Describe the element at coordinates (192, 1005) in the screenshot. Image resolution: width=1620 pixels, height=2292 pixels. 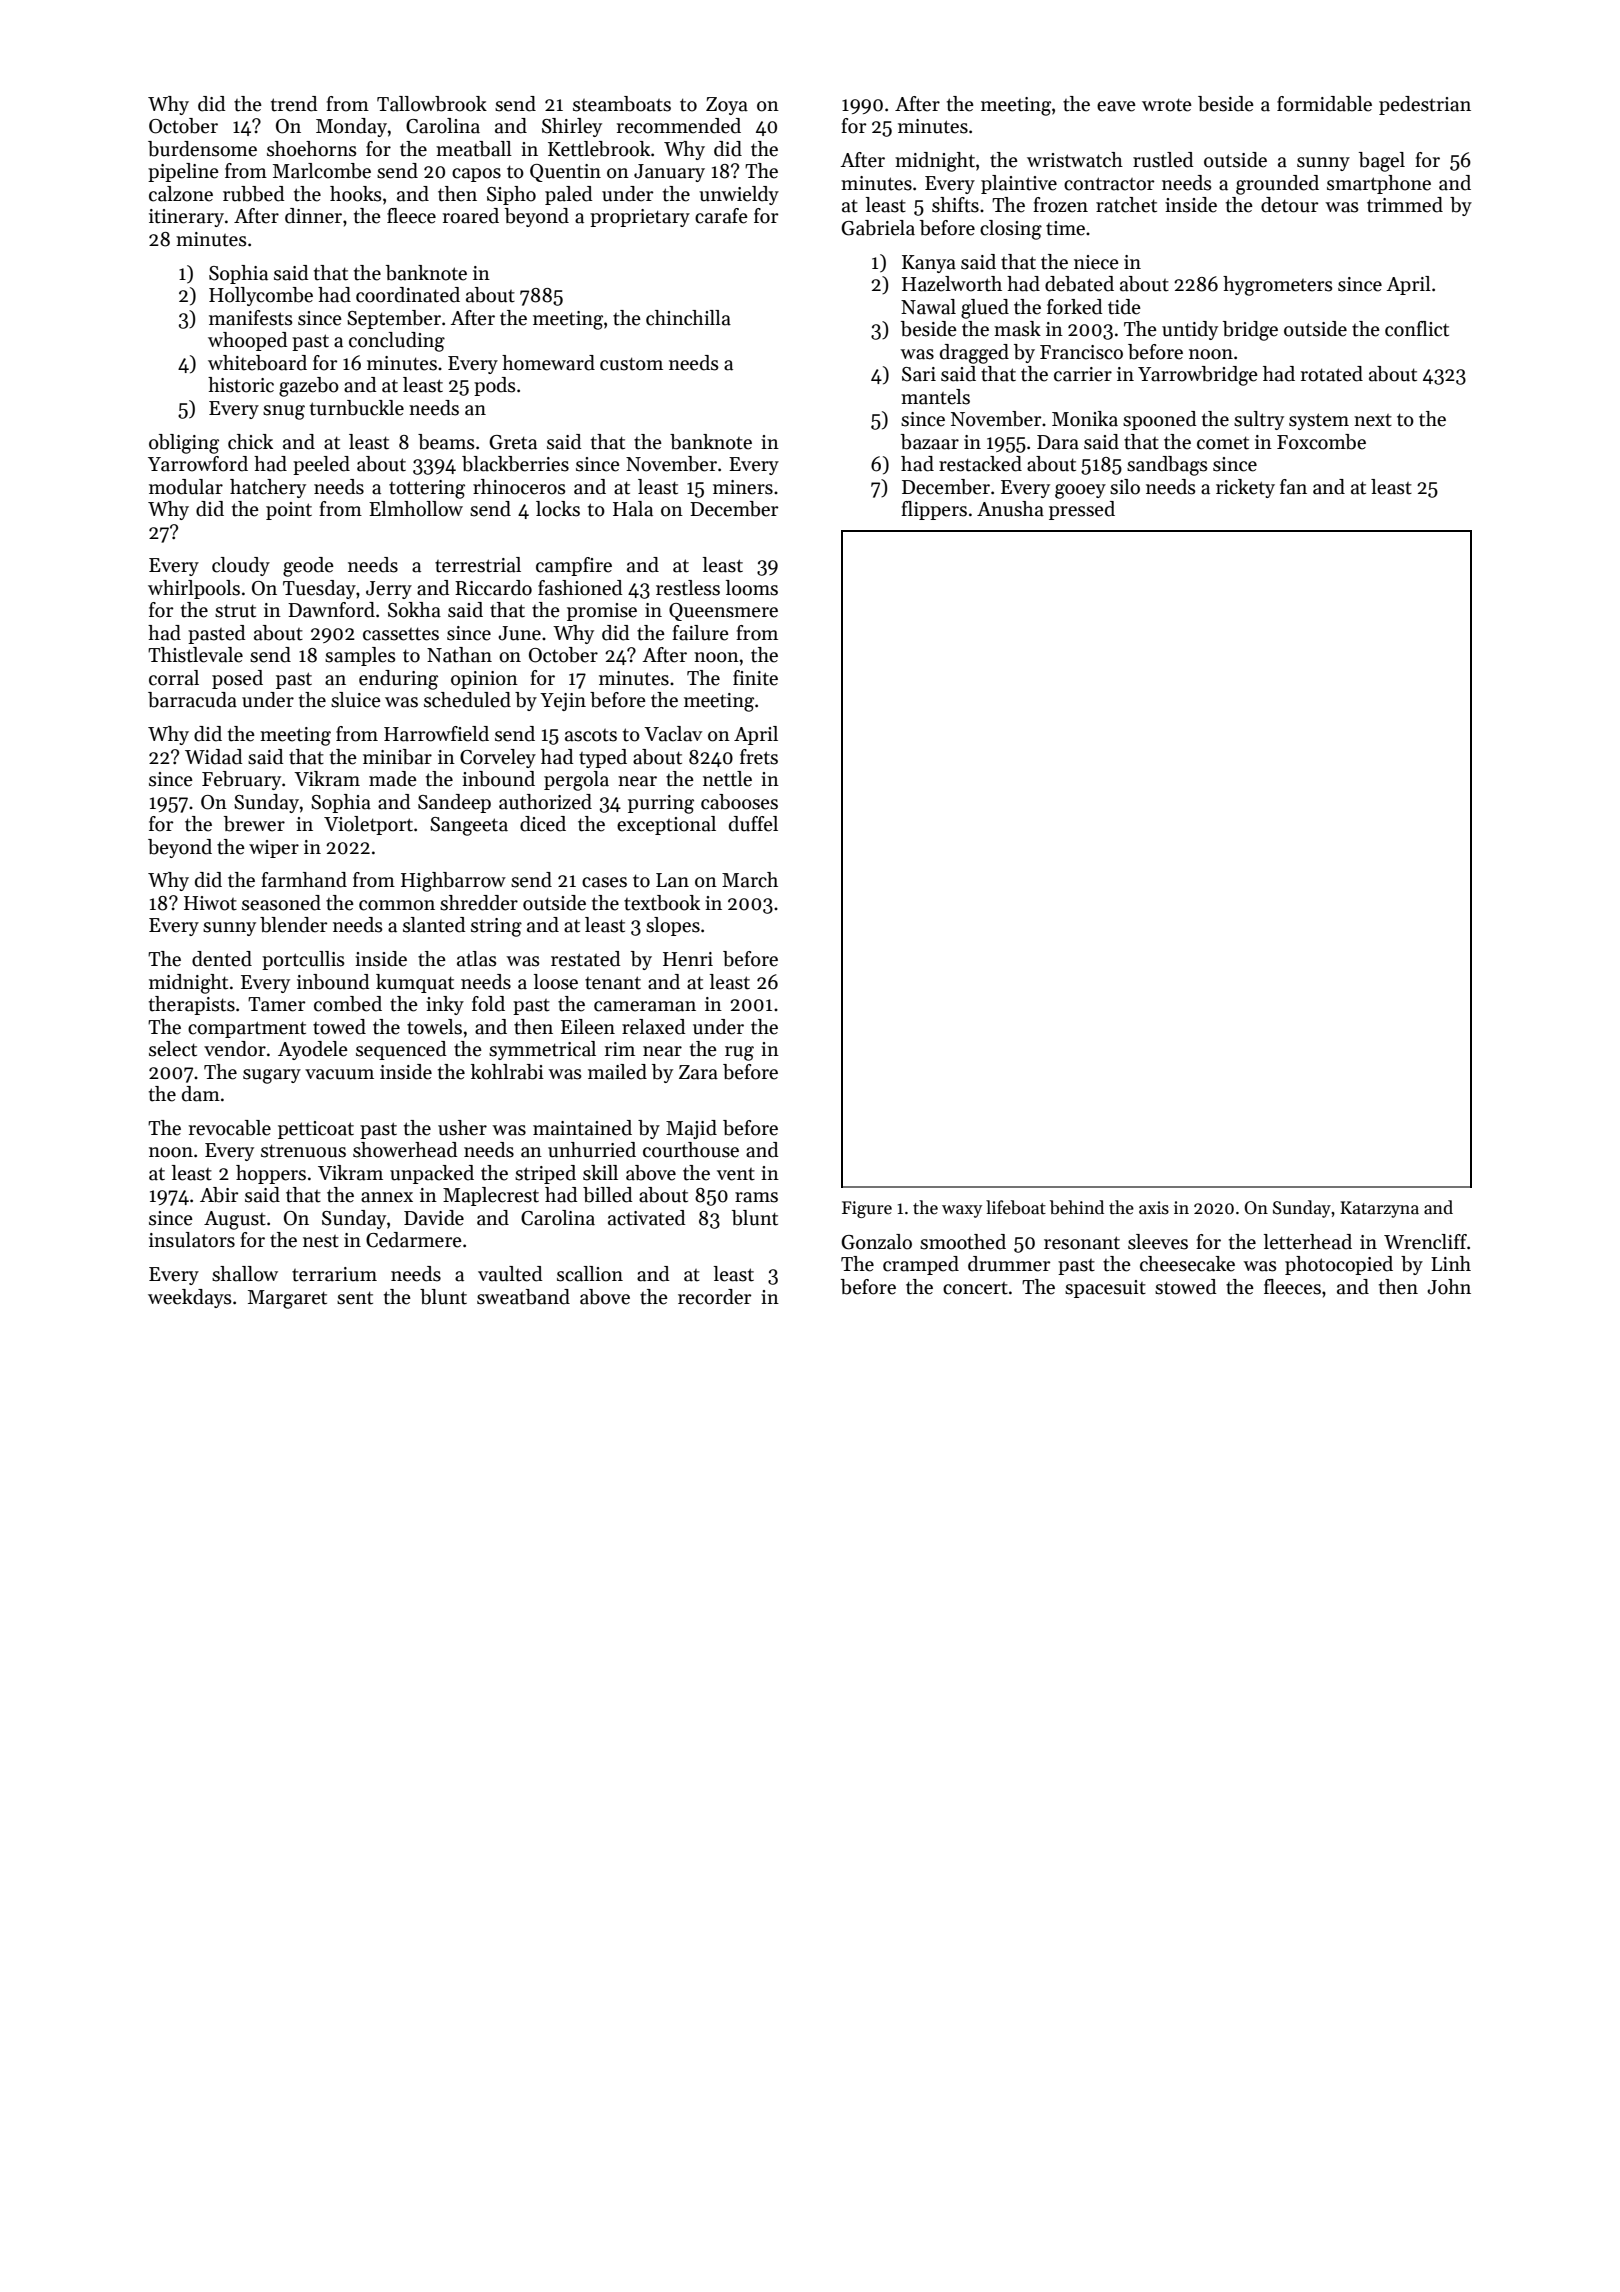
I see `therapists` at that location.
